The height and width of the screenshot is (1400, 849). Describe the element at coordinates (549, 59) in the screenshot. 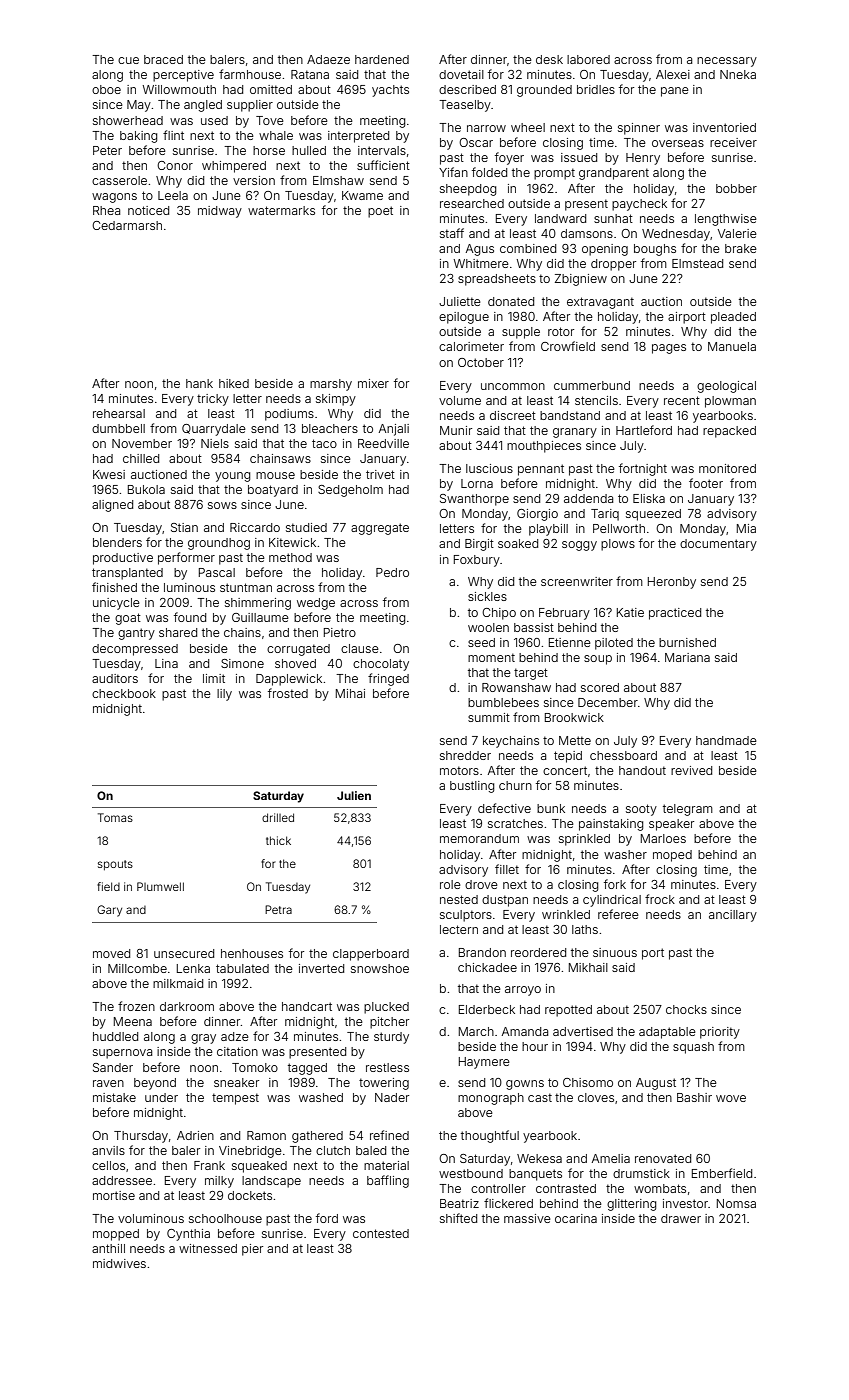

I see `desk` at that location.
